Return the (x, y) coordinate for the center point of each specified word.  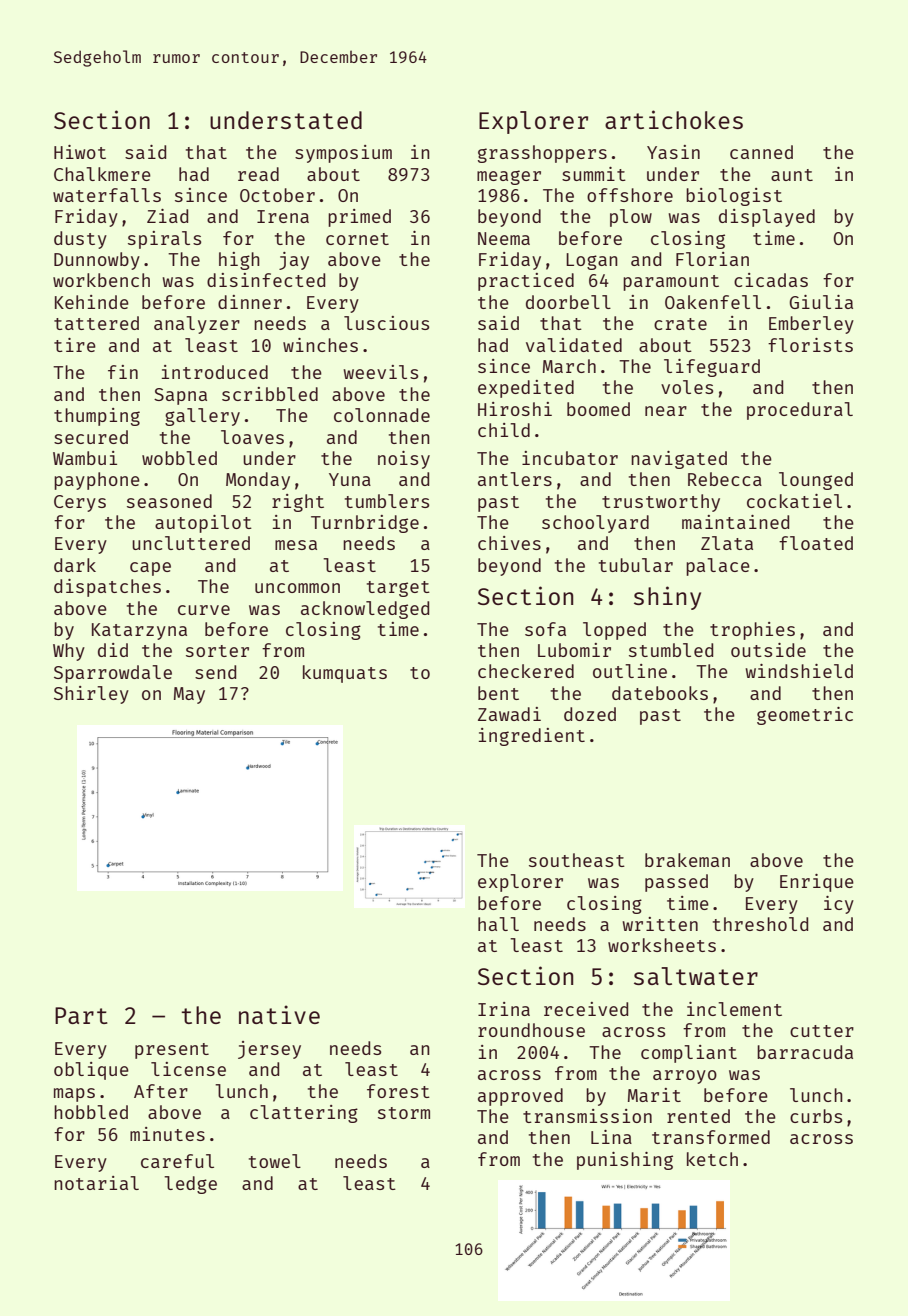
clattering (304, 1114)
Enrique (817, 883)
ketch (712, 1159)
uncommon (297, 588)
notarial (96, 1183)
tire (75, 345)
